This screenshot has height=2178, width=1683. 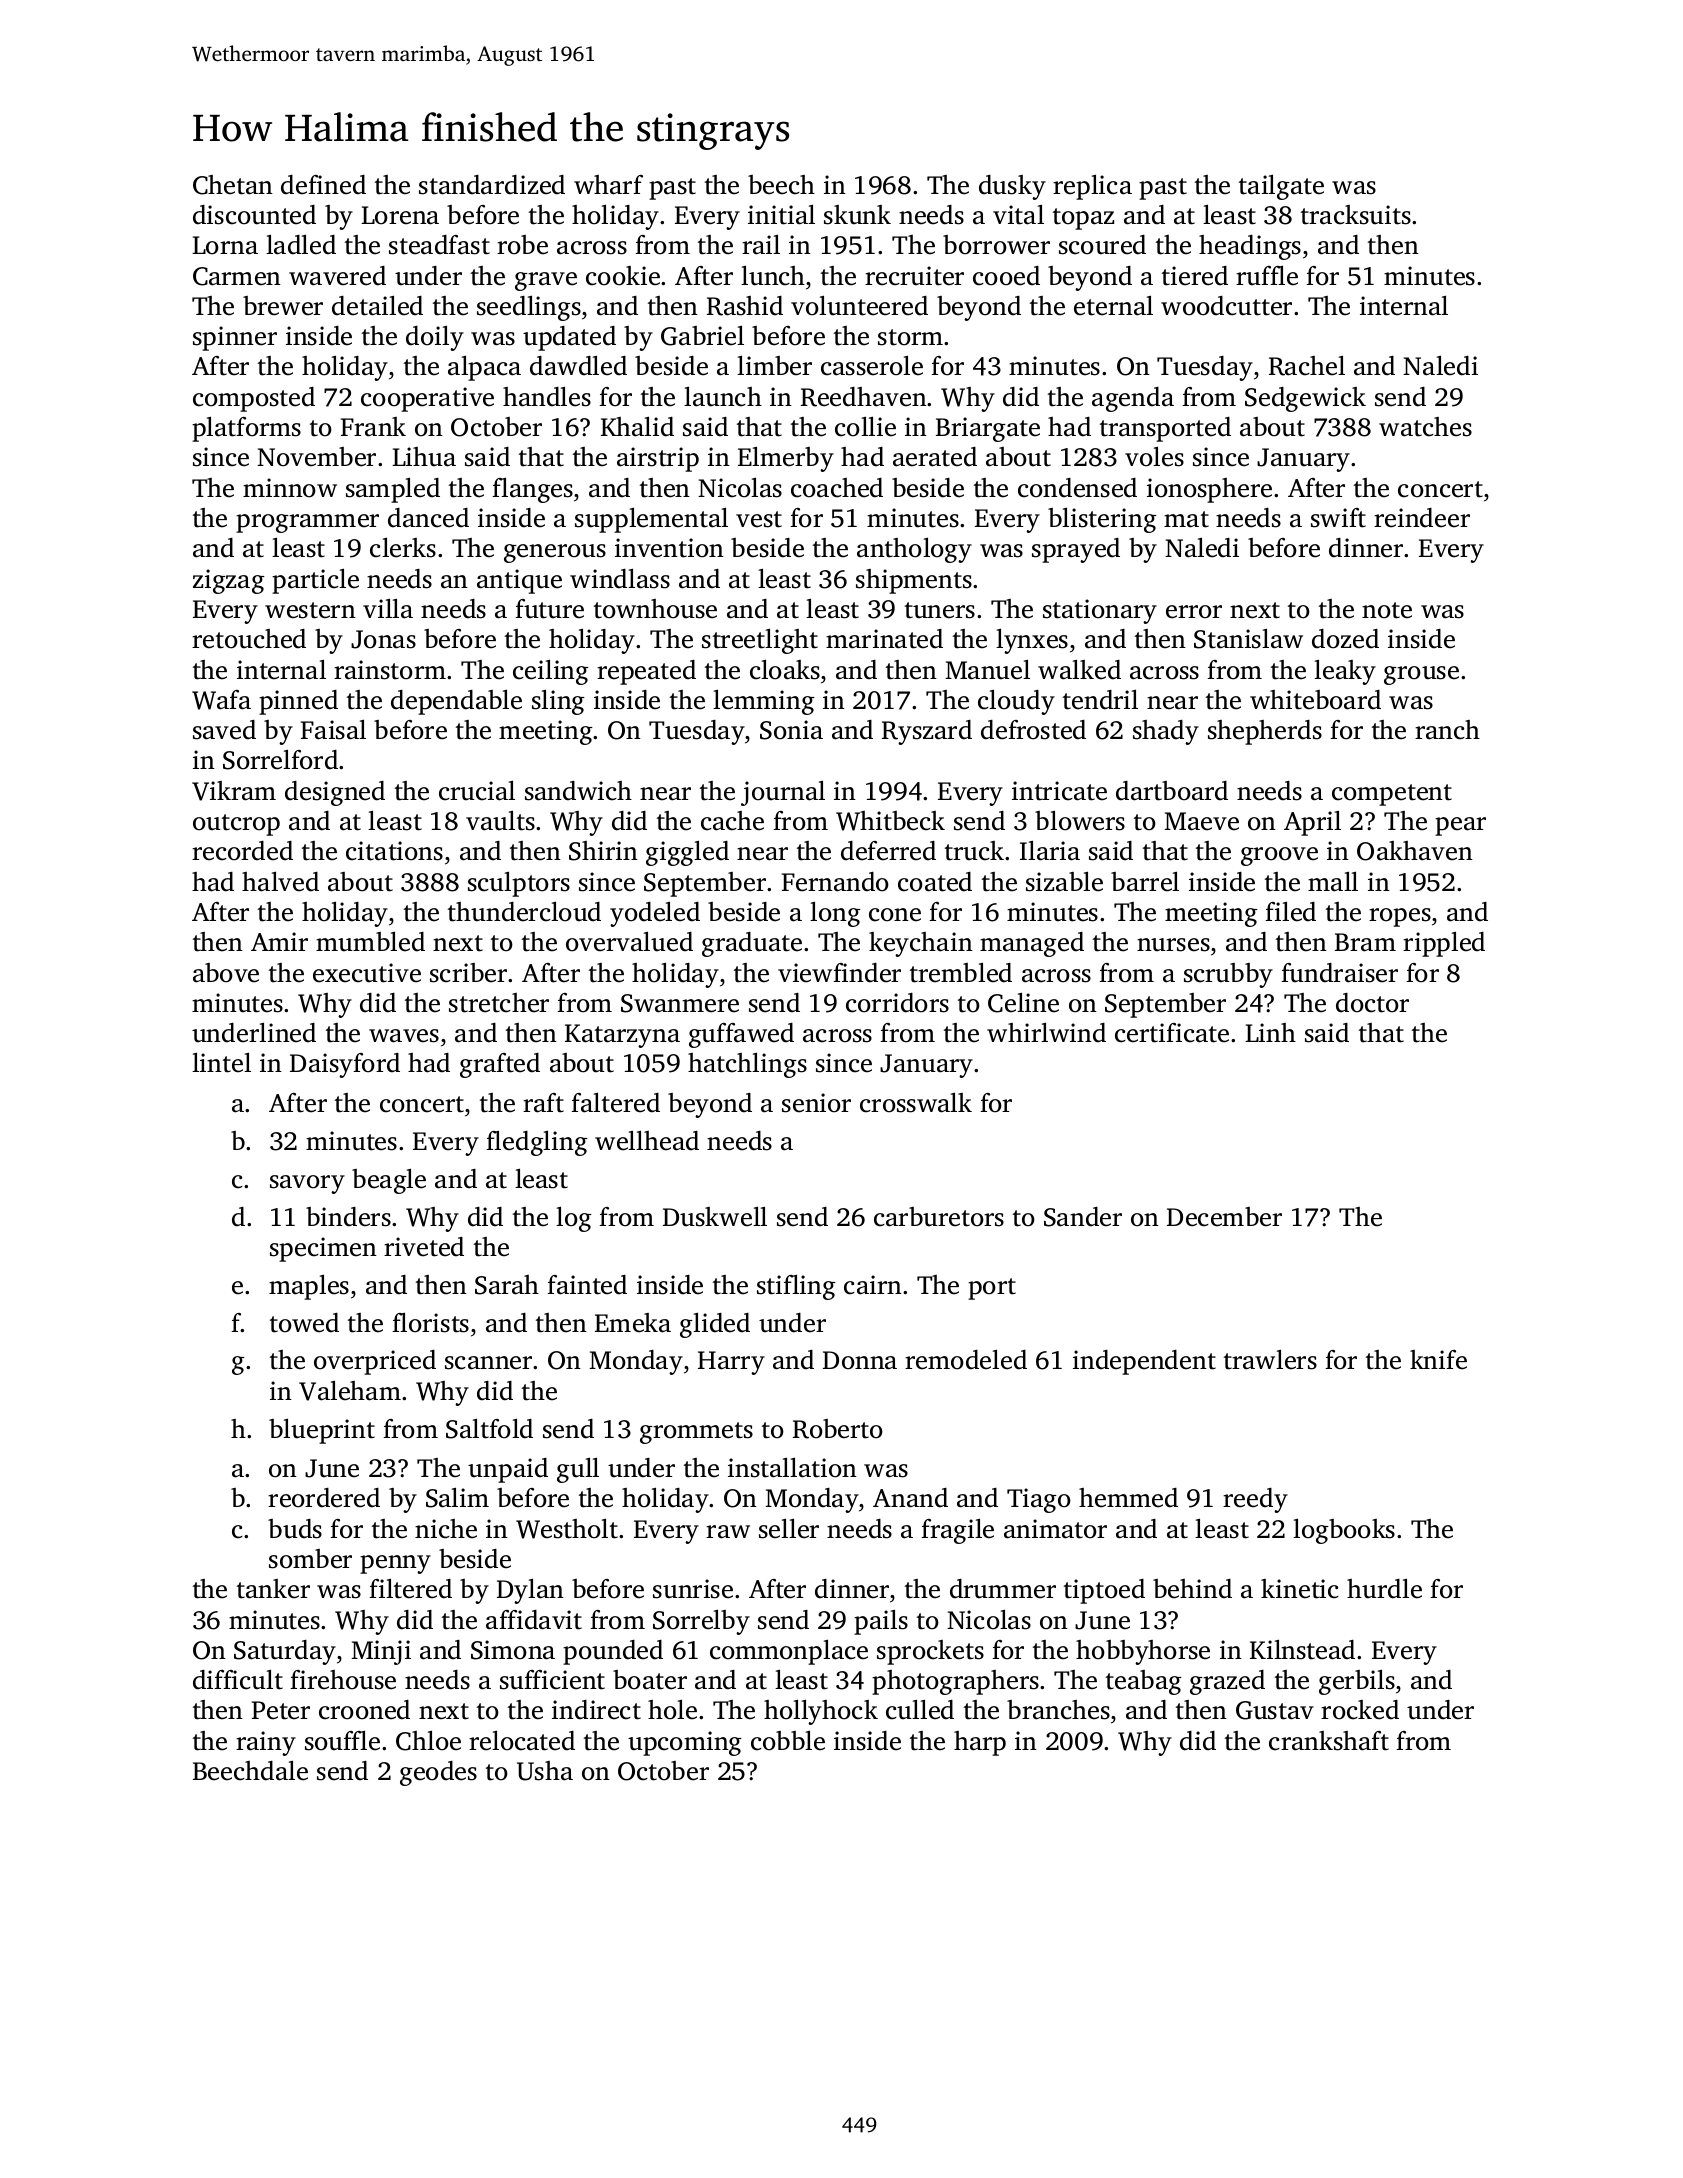 What do you see at coordinates (315, 581) in the screenshot?
I see `particle` at bounding box center [315, 581].
